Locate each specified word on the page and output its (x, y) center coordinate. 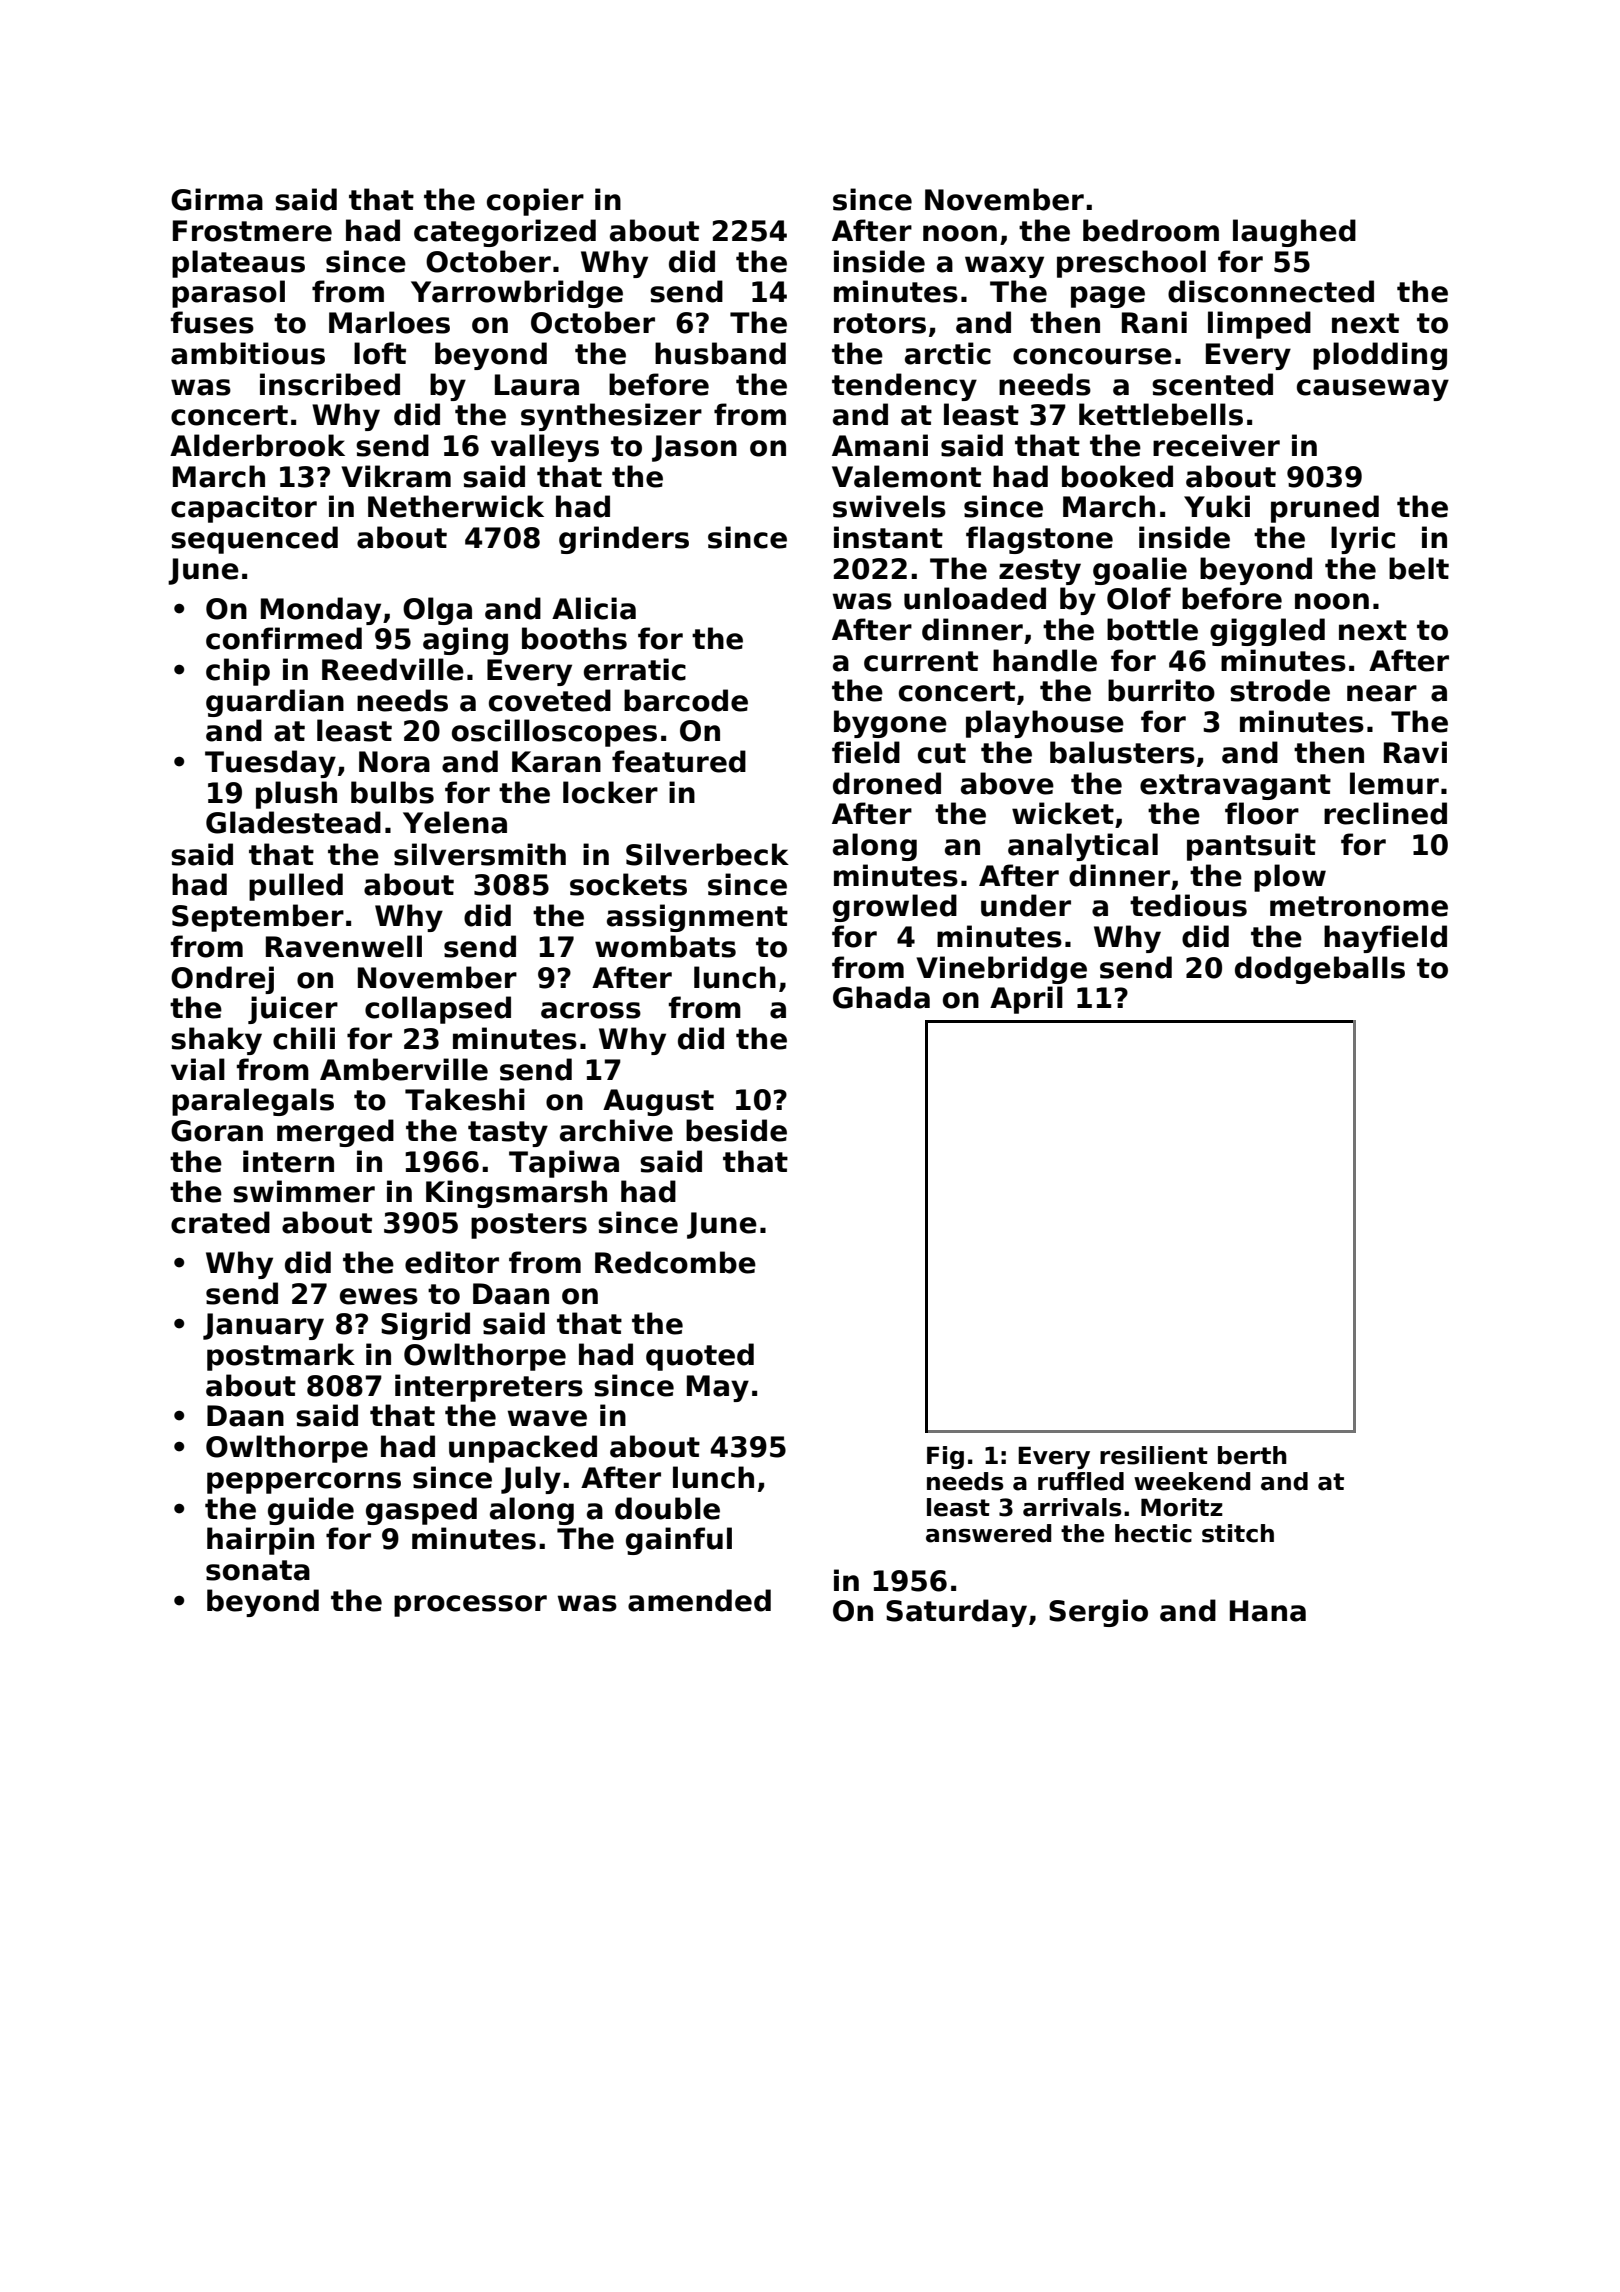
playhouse (1045, 724)
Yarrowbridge (517, 294)
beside (736, 1130)
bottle (1152, 629)
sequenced (254, 540)
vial (198, 1069)
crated (220, 1222)
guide (311, 1511)
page (1108, 297)
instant (888, 537)
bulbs (392, 792)
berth (1252, 1455)
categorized (505, 233)
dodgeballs (1320, 970)
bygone (890, 724)
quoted (700, 1357)
